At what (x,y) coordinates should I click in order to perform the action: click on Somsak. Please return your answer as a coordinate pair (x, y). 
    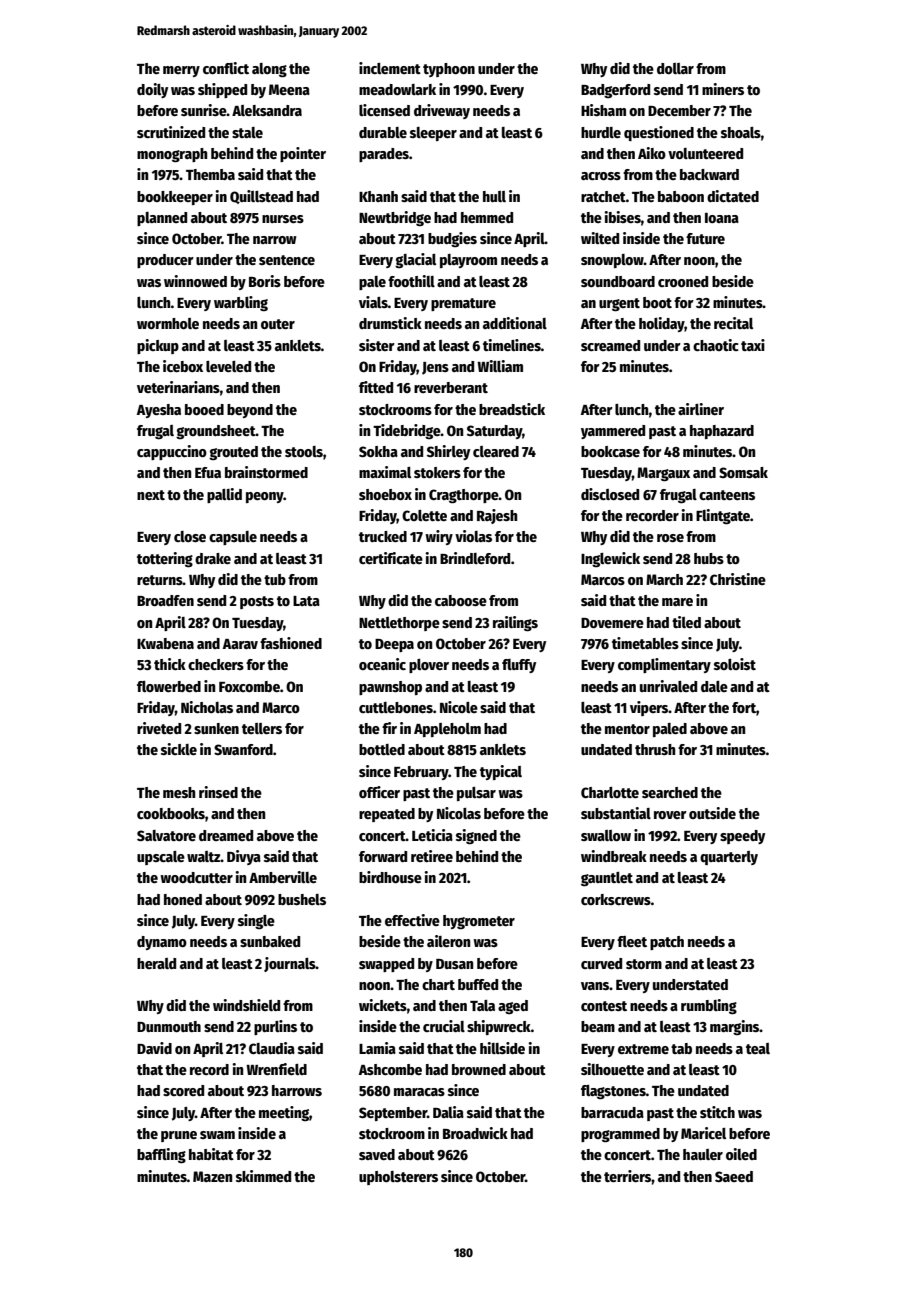
    Looking at the image, I should click on (743, 472).
